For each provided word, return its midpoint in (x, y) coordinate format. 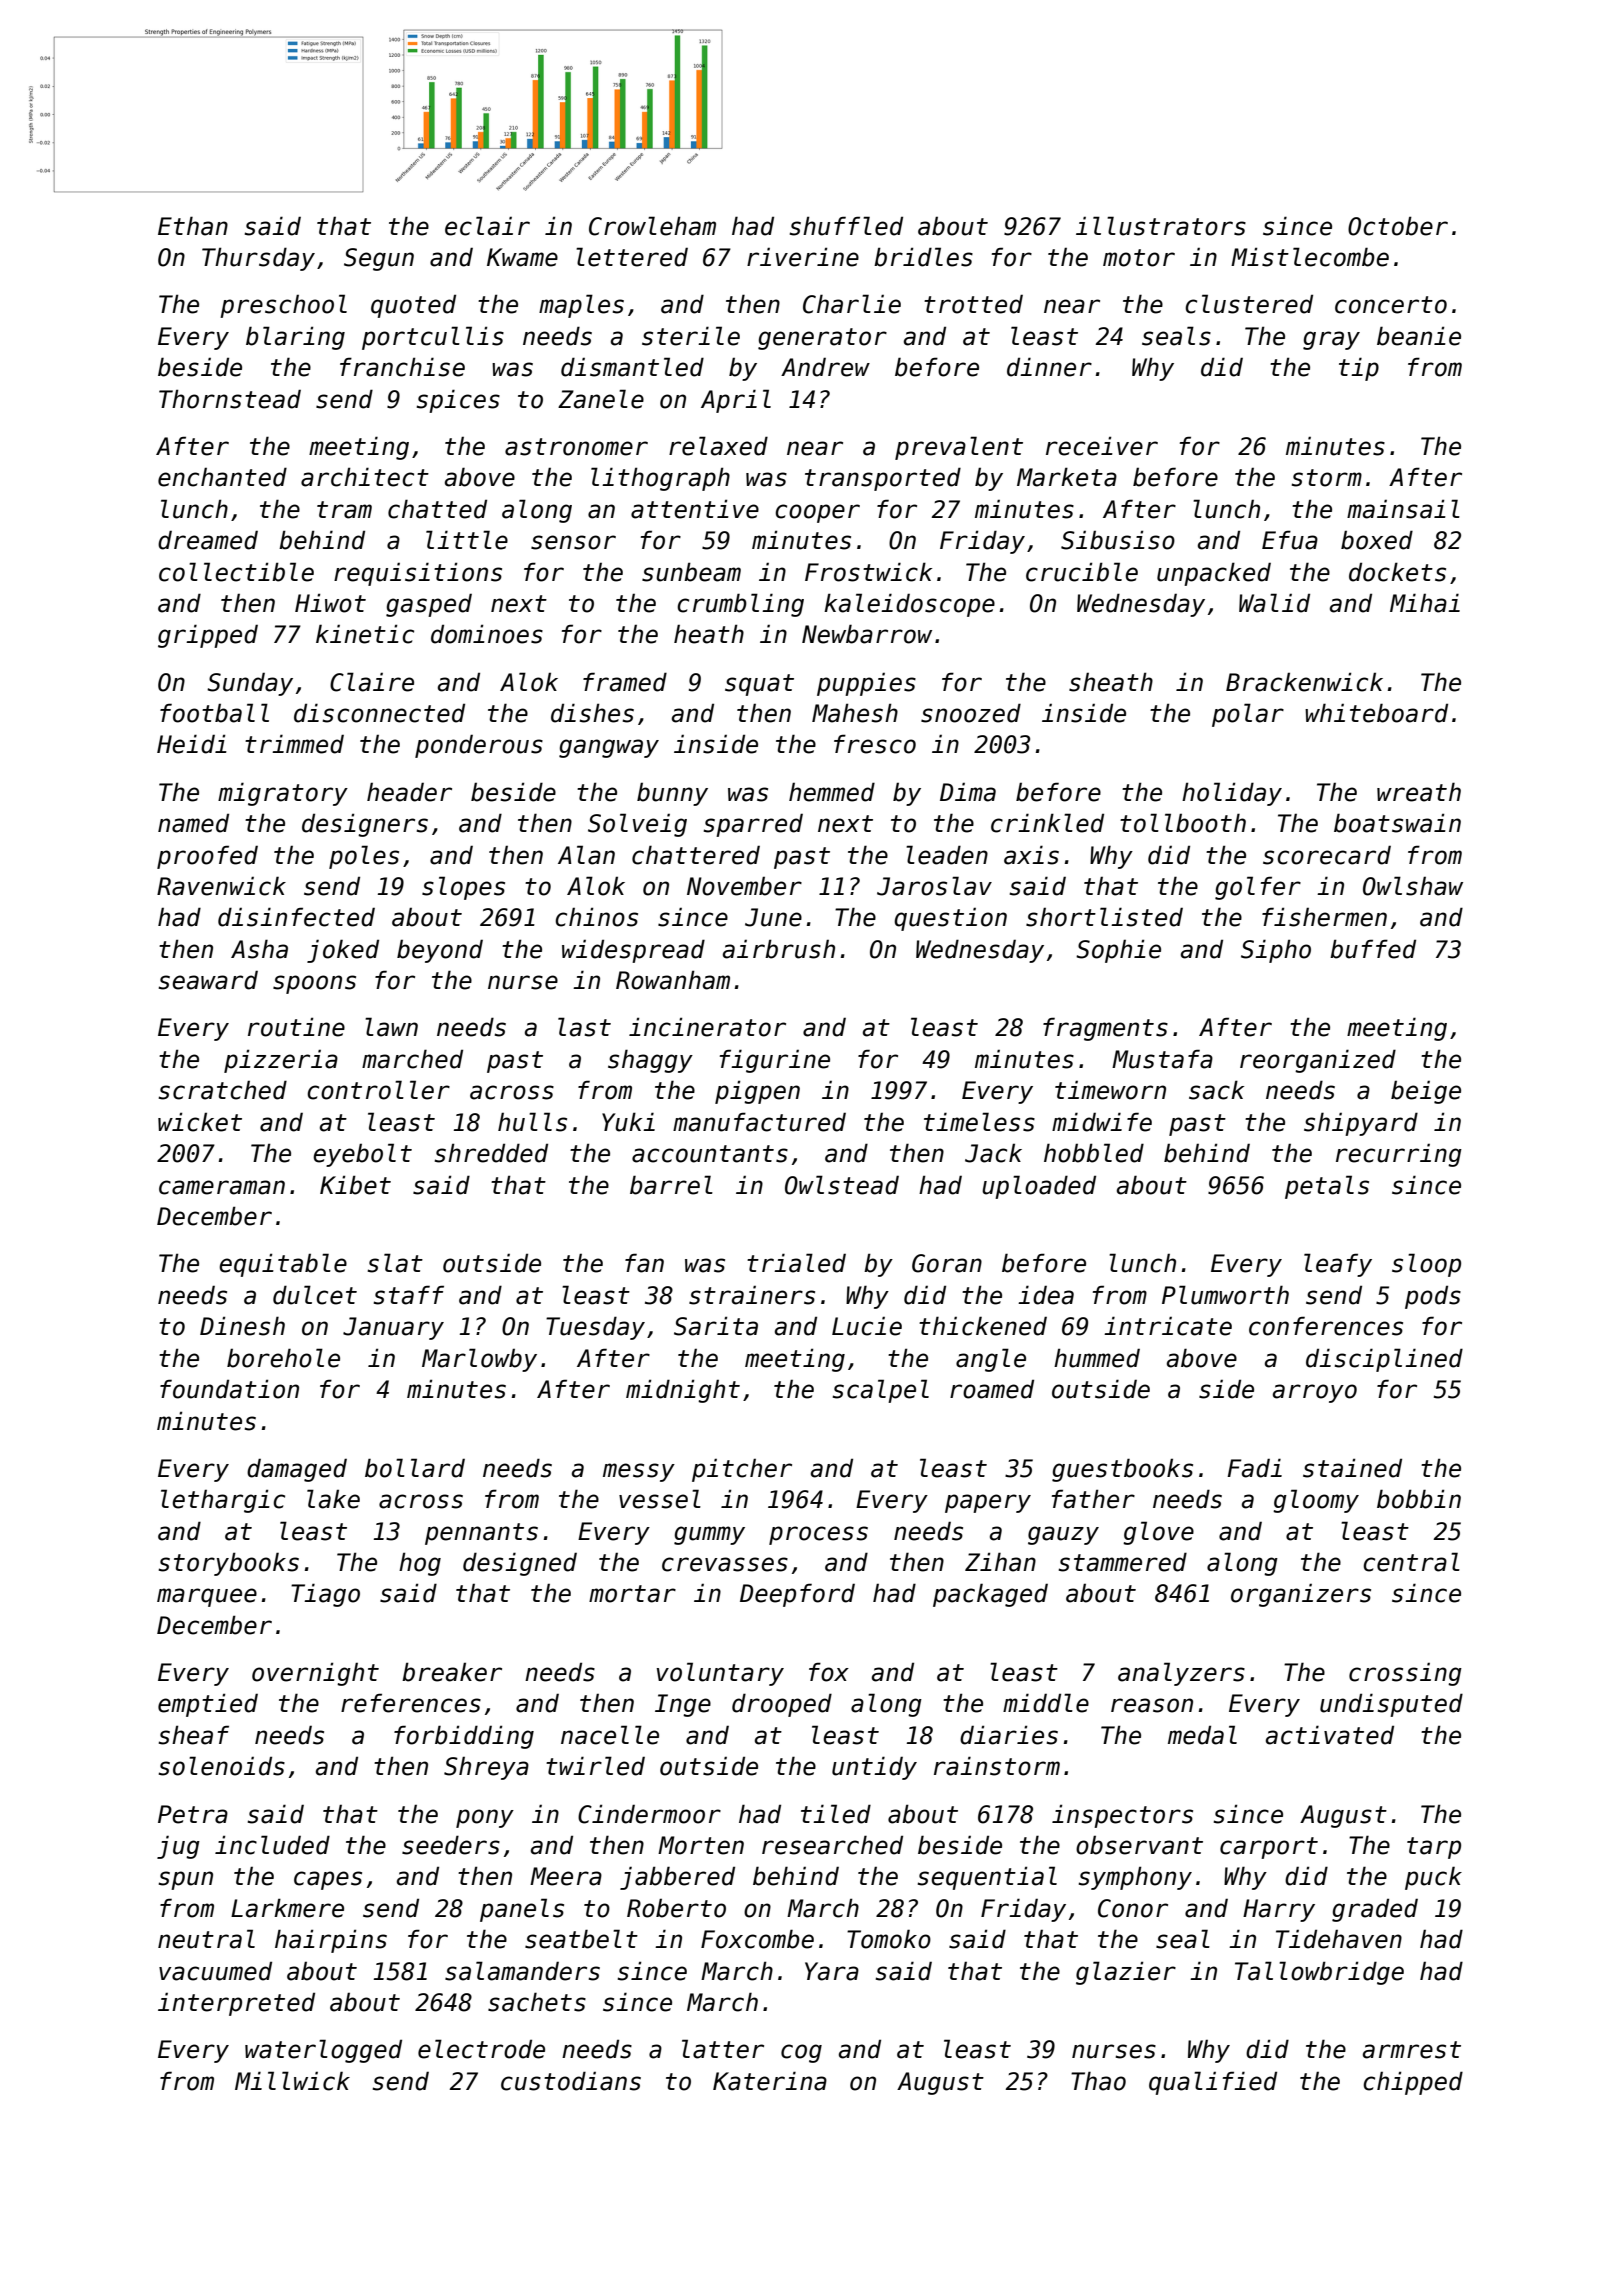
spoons (314, 984)
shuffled (846, 226)
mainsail (1403, 509)
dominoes (487, 634)
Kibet (355, 1185)
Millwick (292, 2081)
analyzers (1181, 1674)
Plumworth (1225, 1295)
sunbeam (691, 572)
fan (644, 1263)
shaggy (650, 1061)
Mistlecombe (1310, 257)
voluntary (720, 1674)
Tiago (325, 1595)
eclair (487, 226)
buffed (1373, 949)
